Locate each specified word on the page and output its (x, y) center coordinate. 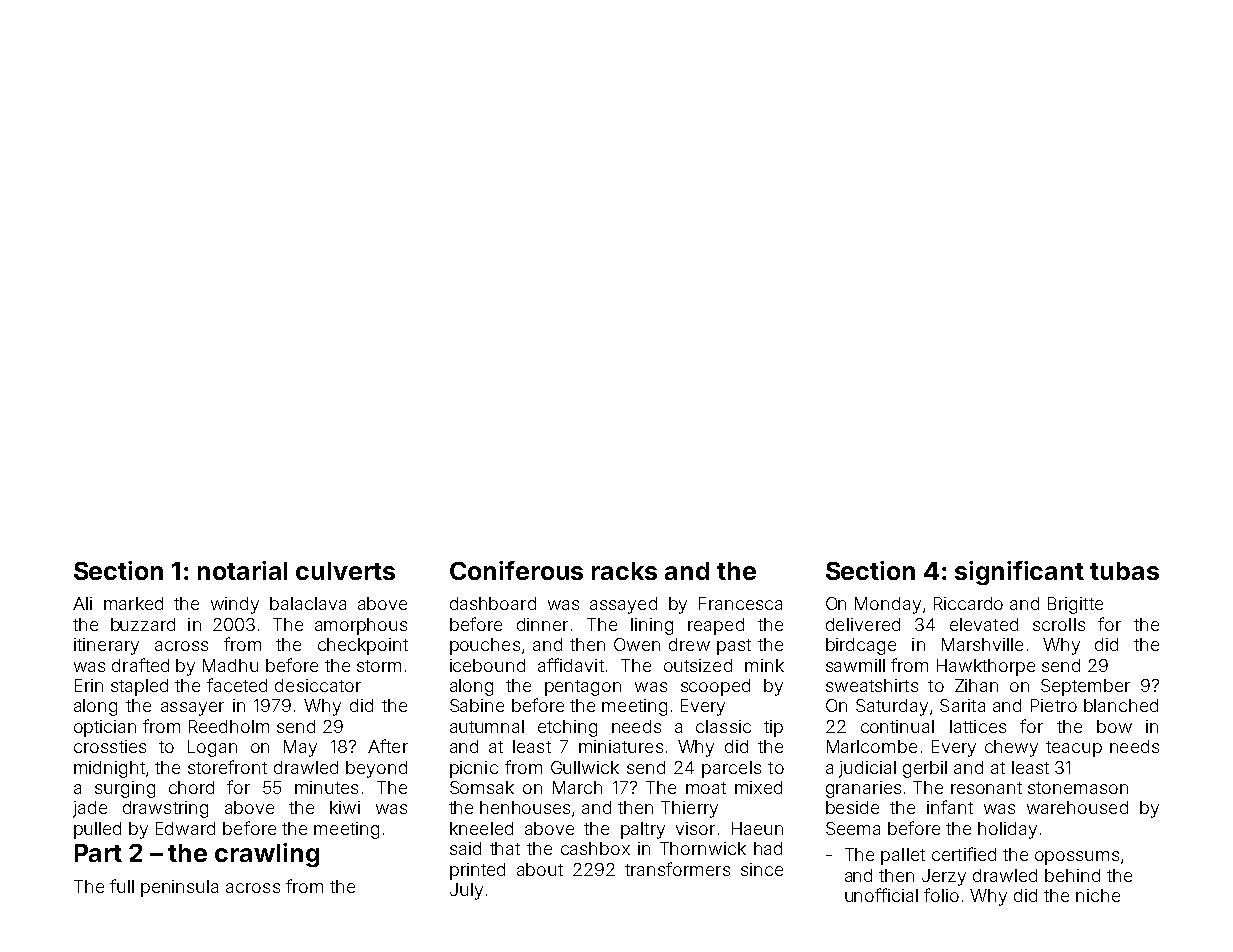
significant (1019, 573)
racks (624, 571)
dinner (542, 624)
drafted (140, 665)
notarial (242, 570)
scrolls (1059, 624)
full (122, 886)
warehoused (1077, 807)
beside (852, 807)
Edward (185, 828)
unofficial (881, 895)
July (466, 891)
